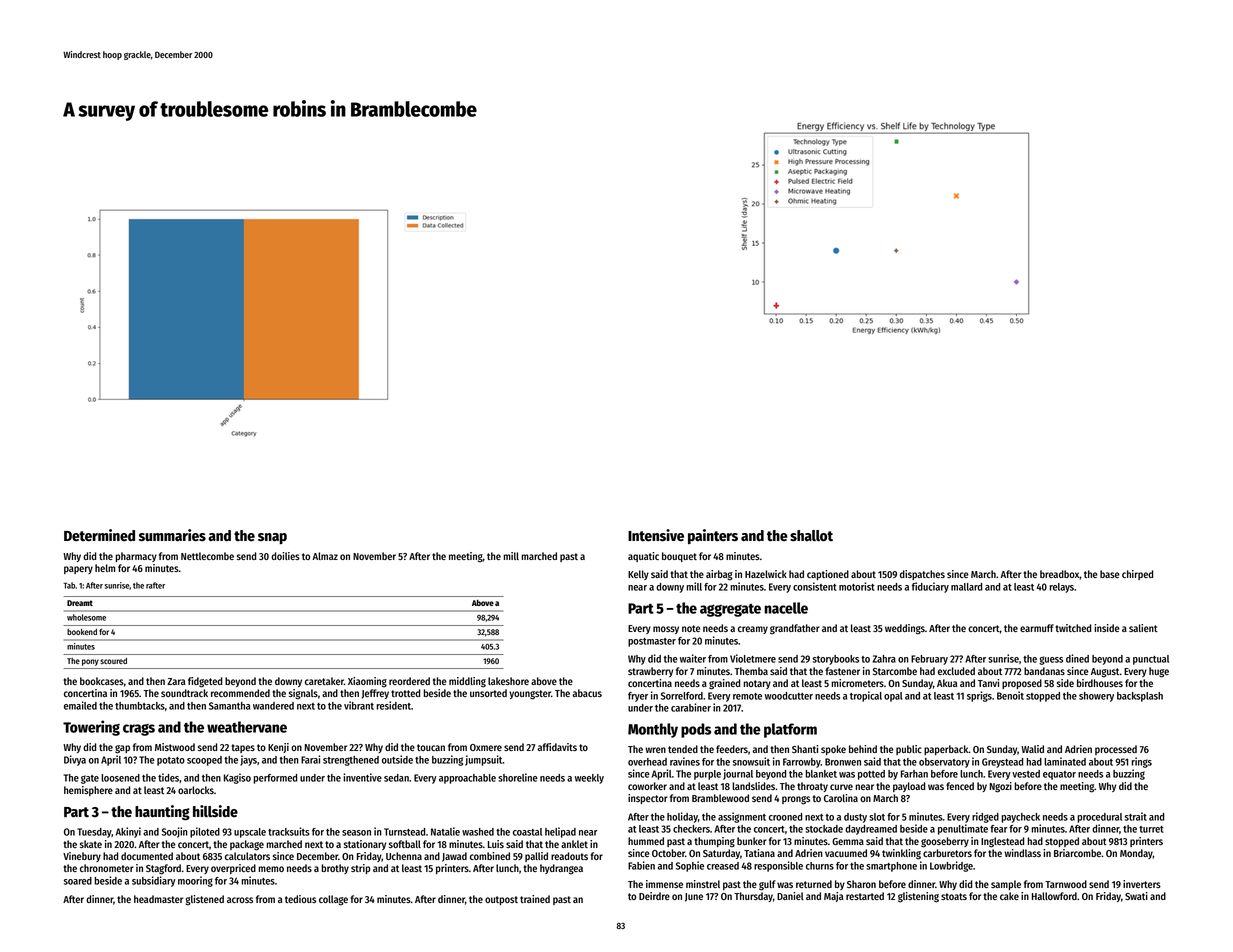  What do you see at coordinates (1143, 628) in the screenshot?
I see `salient` at bounding box center [1143, 628].
